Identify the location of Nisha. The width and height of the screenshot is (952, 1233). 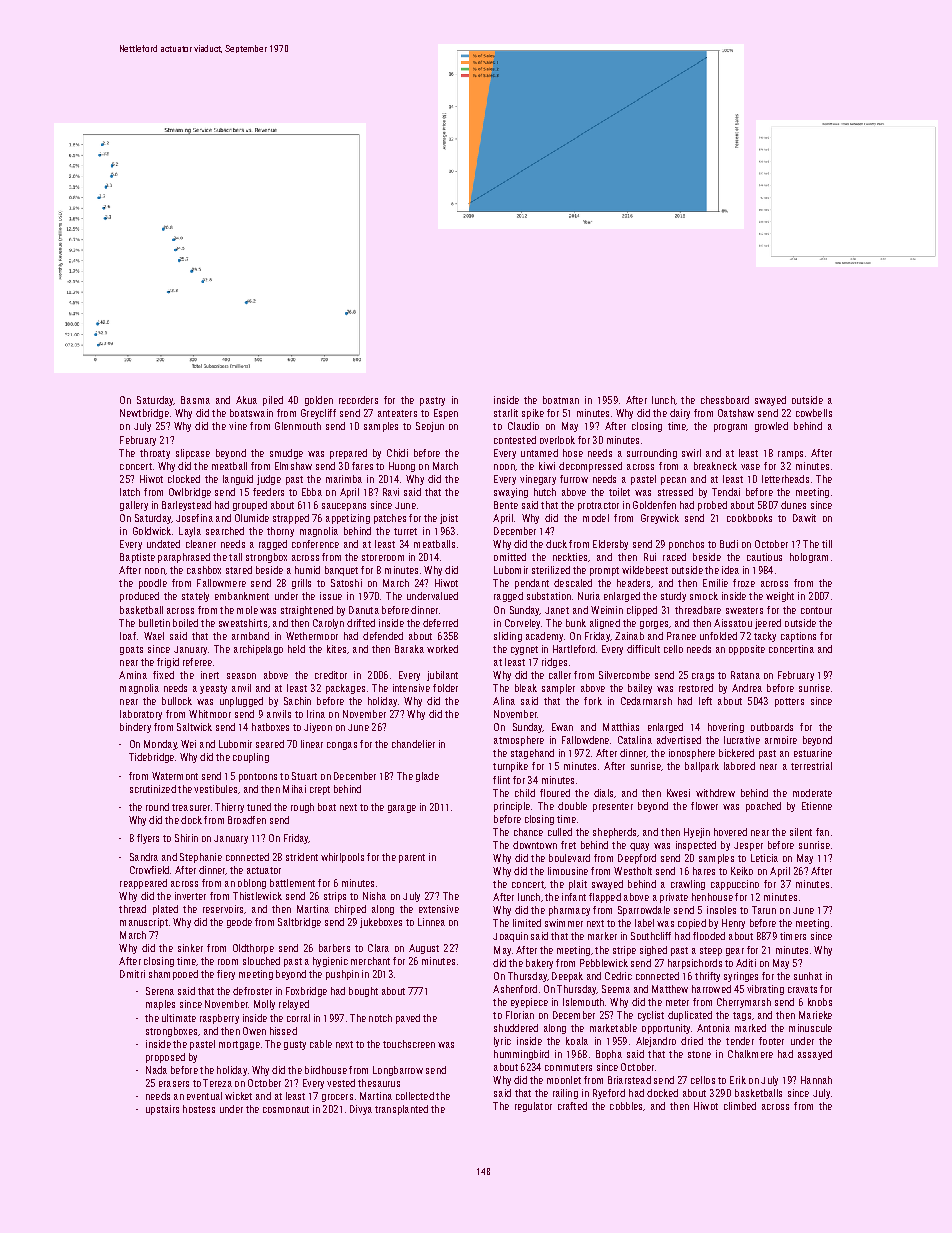
(374, 896).
